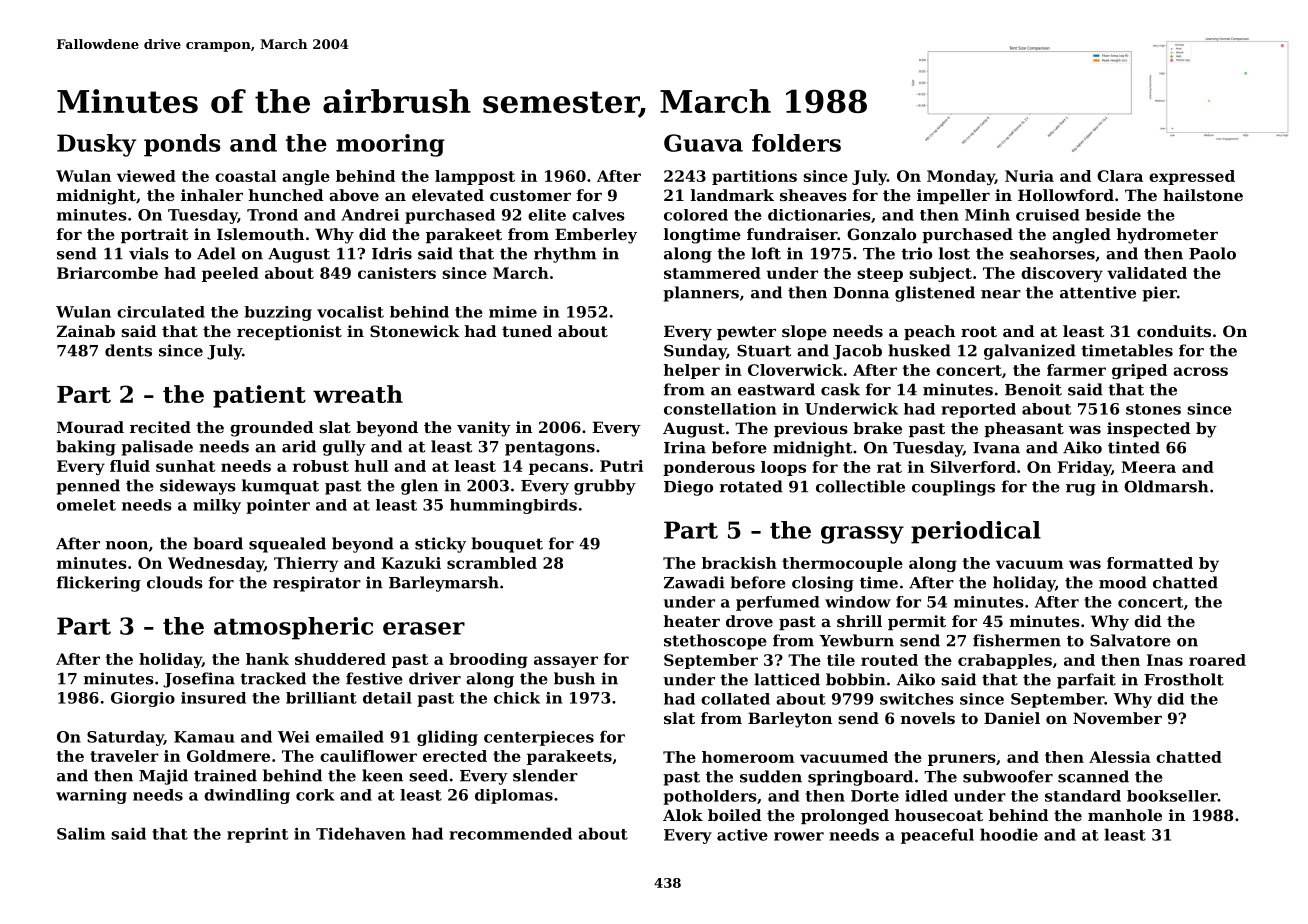  I want to click on across, so click(1200, 371).
